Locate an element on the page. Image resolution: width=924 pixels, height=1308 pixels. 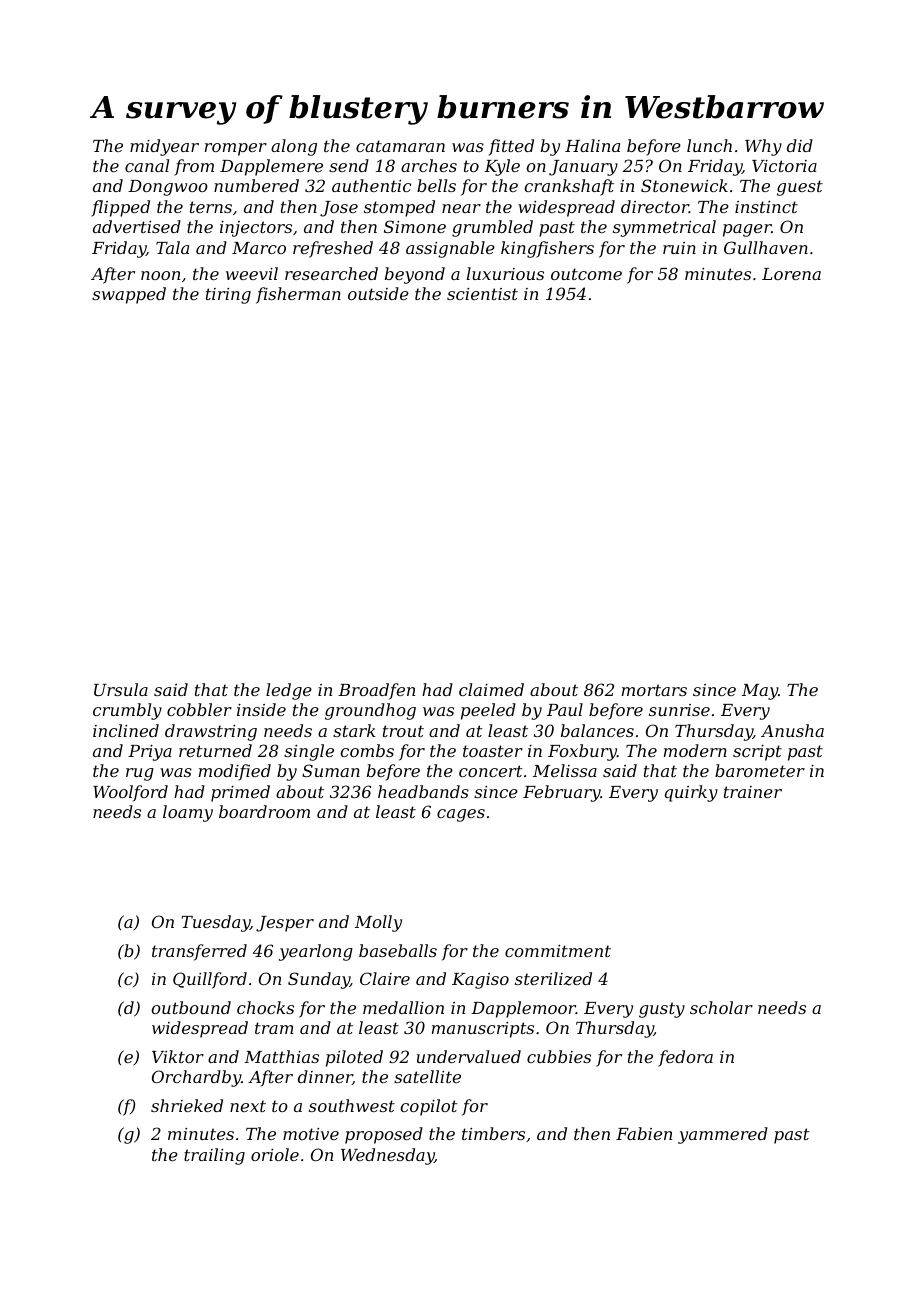
quirky is located at coordinates (691, 793).
